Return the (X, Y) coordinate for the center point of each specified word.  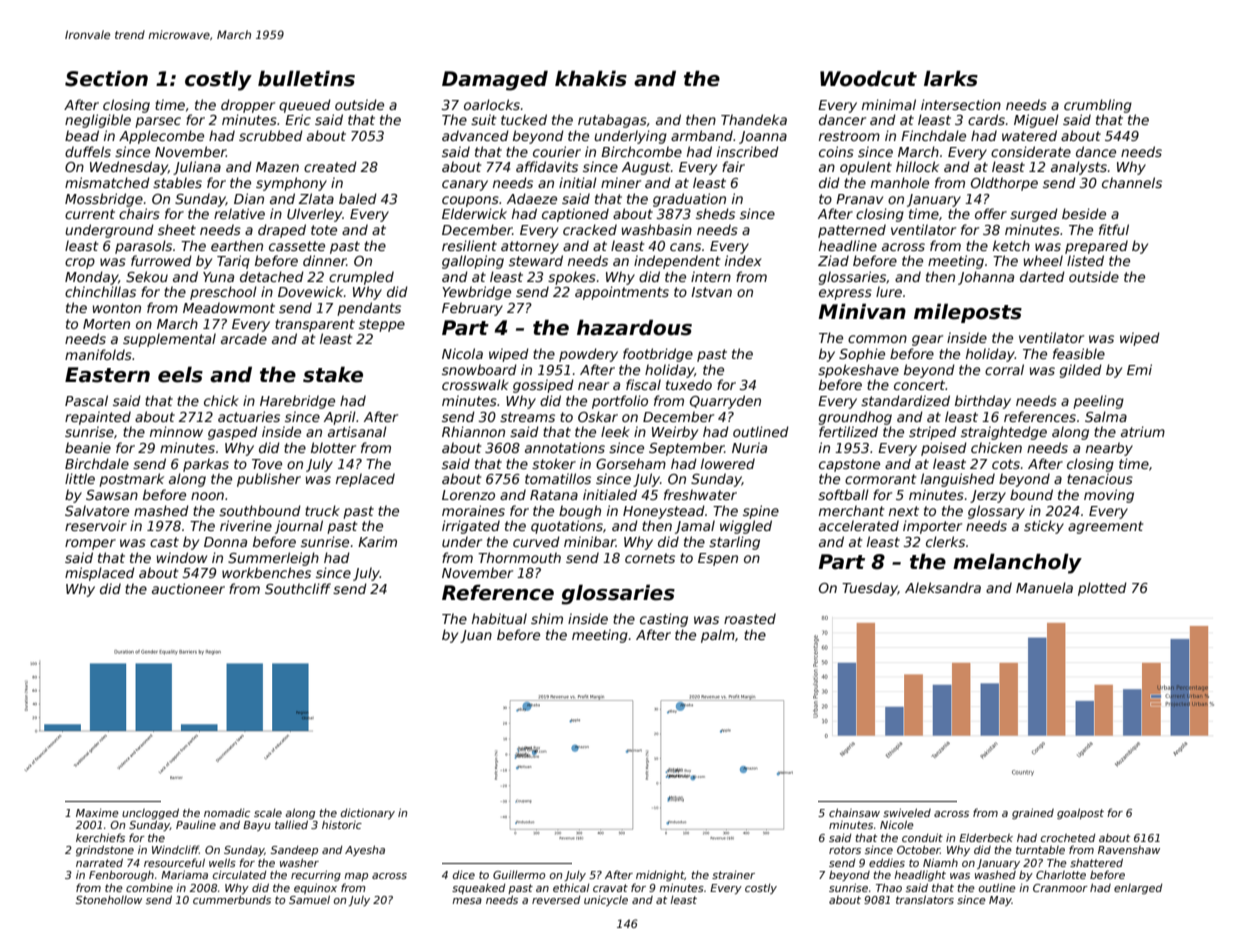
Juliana (197, 168)
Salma (1106, 416)
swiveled (907, 812)
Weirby (675, 433)
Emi (1139, 369)
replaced (365, 480)
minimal (889, 104)
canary (465, 185)
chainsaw (854, 812)
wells (222, 862)
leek (615, 431)
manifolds (98, 354)
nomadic (227, 812)
